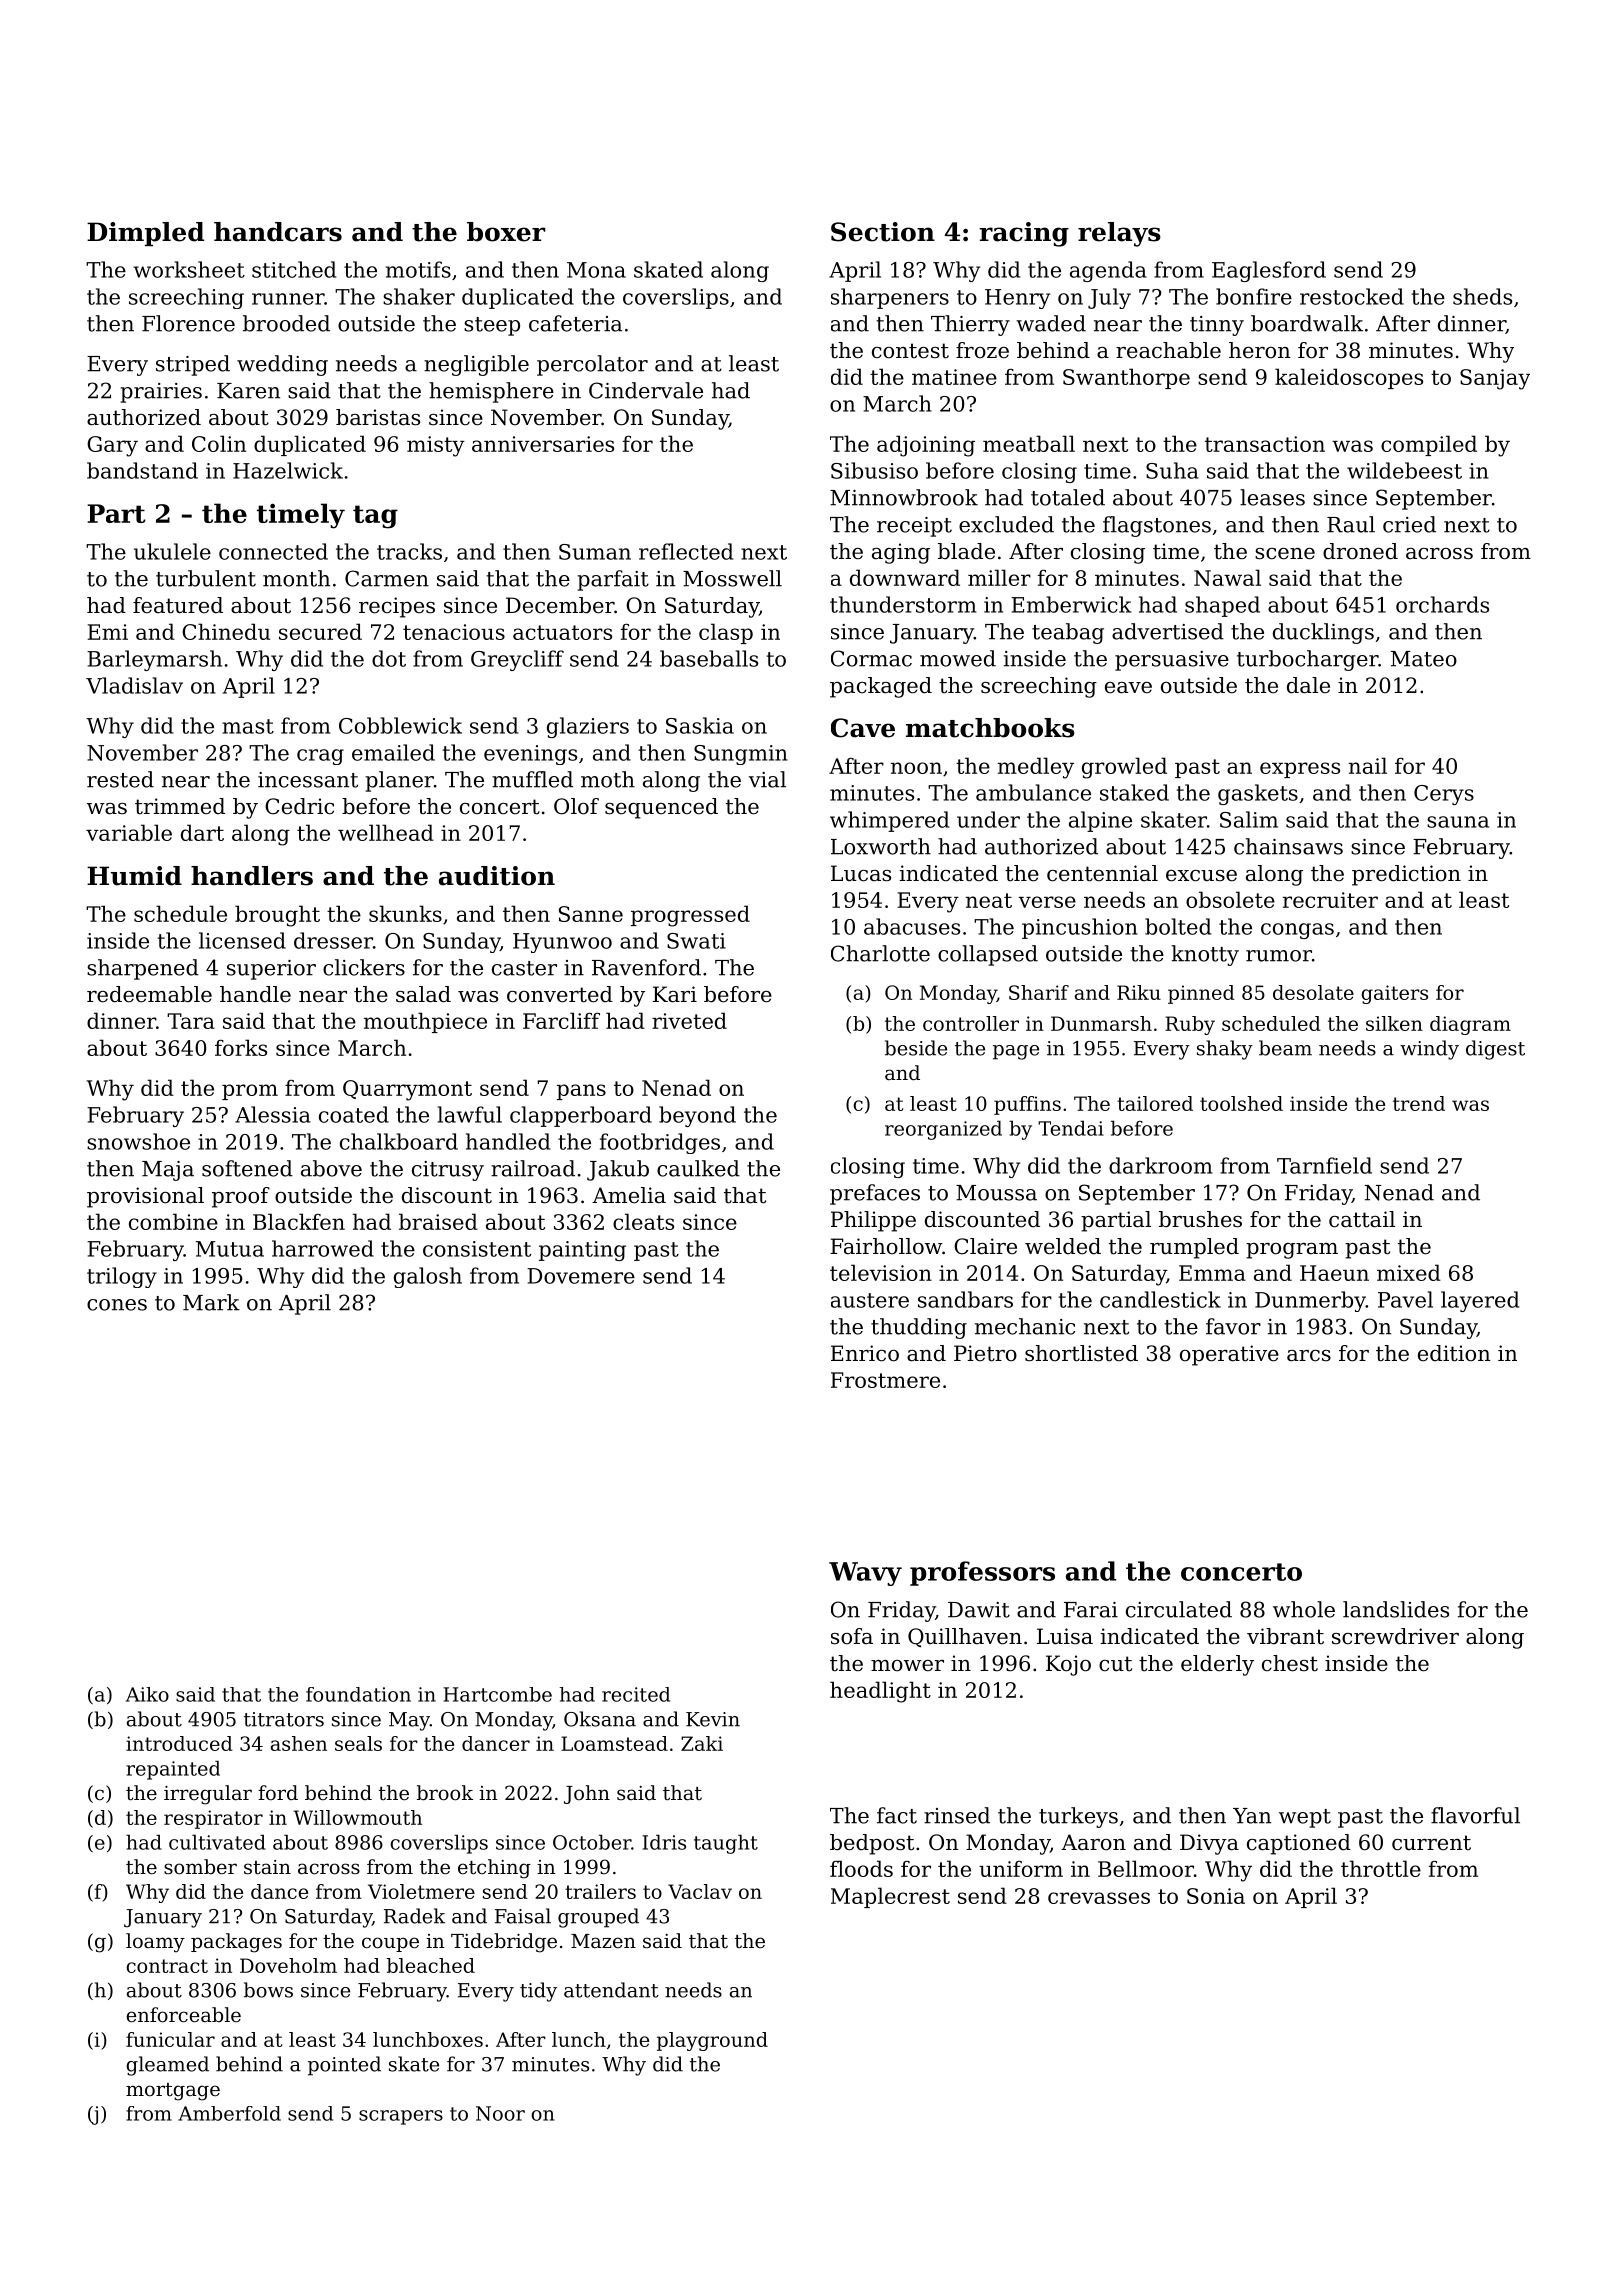 The width and height of the screenshot is (1620, 2292). I want to click on Pietro, so click(985, 1353).
